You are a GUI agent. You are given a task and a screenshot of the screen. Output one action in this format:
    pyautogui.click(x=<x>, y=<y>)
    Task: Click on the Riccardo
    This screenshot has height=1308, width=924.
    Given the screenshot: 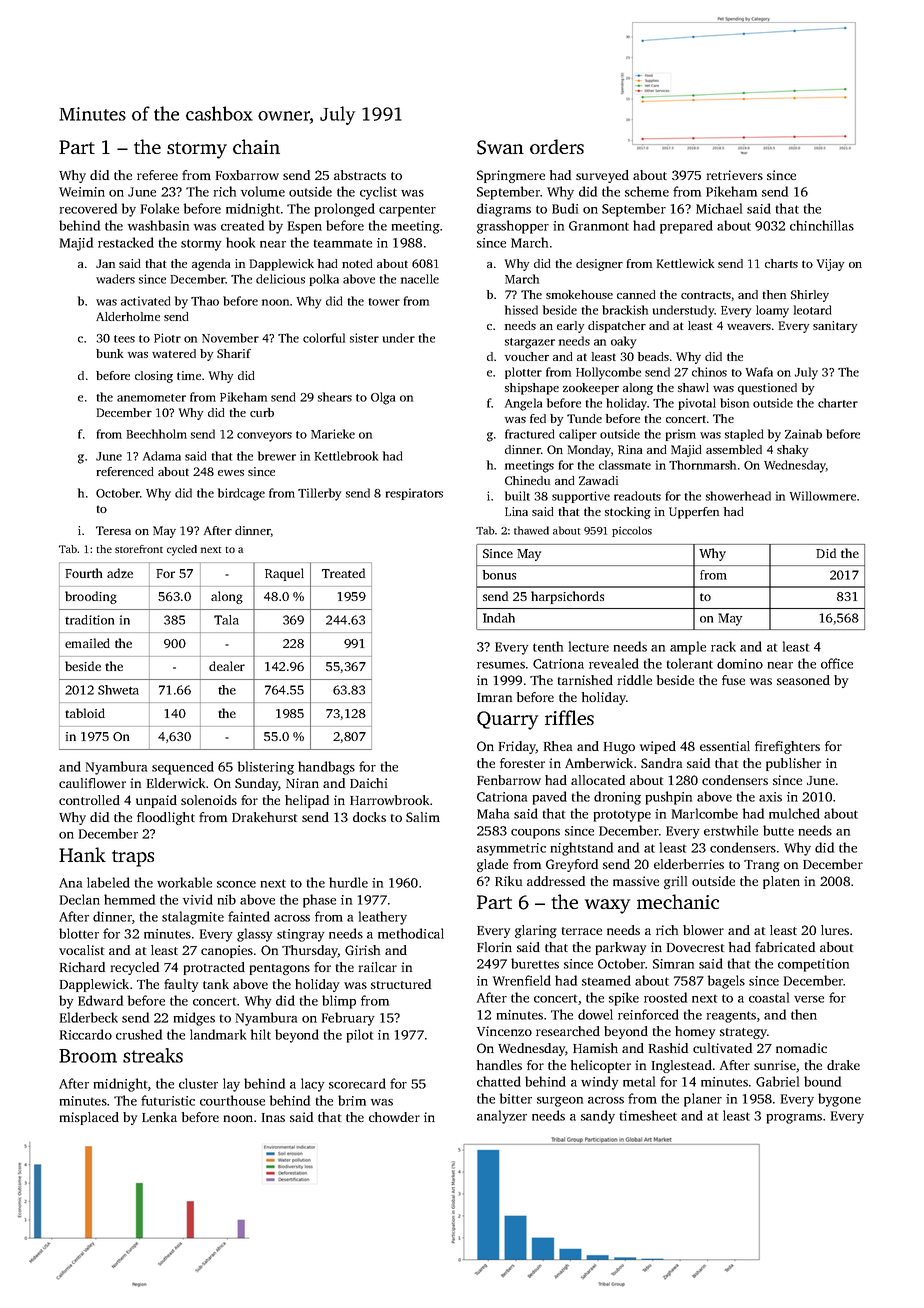 What is the action you would take?
    pyautogui.click(x=86, y=1034)
